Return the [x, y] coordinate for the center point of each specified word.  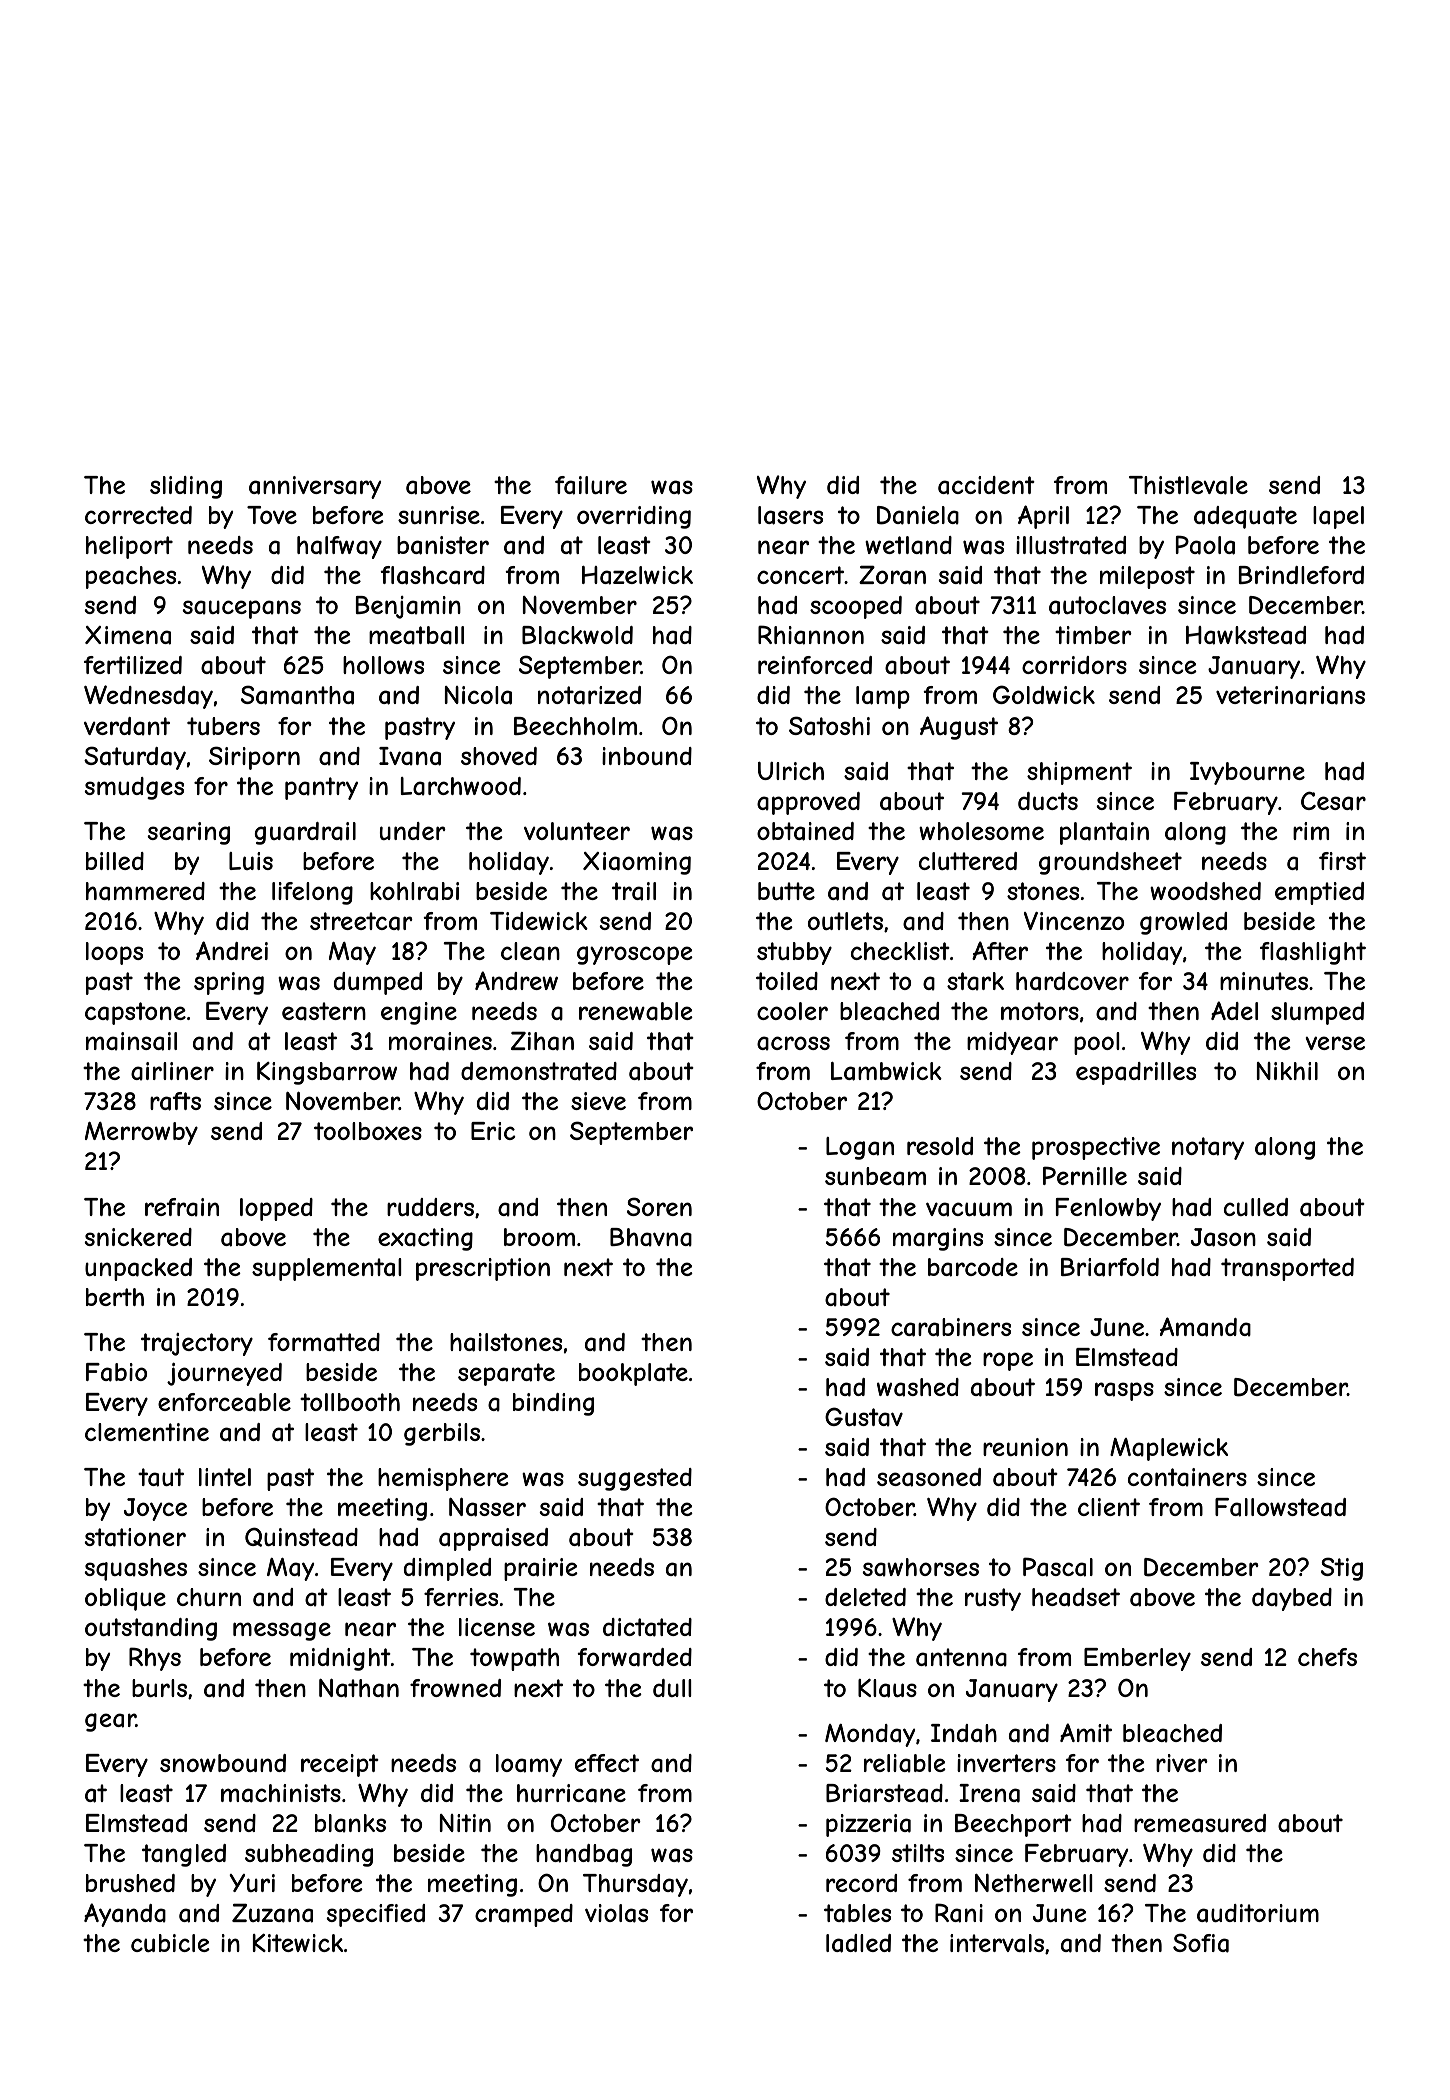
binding [553, 1404]
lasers [790, 515]
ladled [858, 1943]
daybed [1292, 1599]
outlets [845, 921]
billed [115, 861]
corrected [138, 515]
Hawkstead [1246, 635]
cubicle [170, 1943]
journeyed [224, 1374]
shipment [1079, 773]
